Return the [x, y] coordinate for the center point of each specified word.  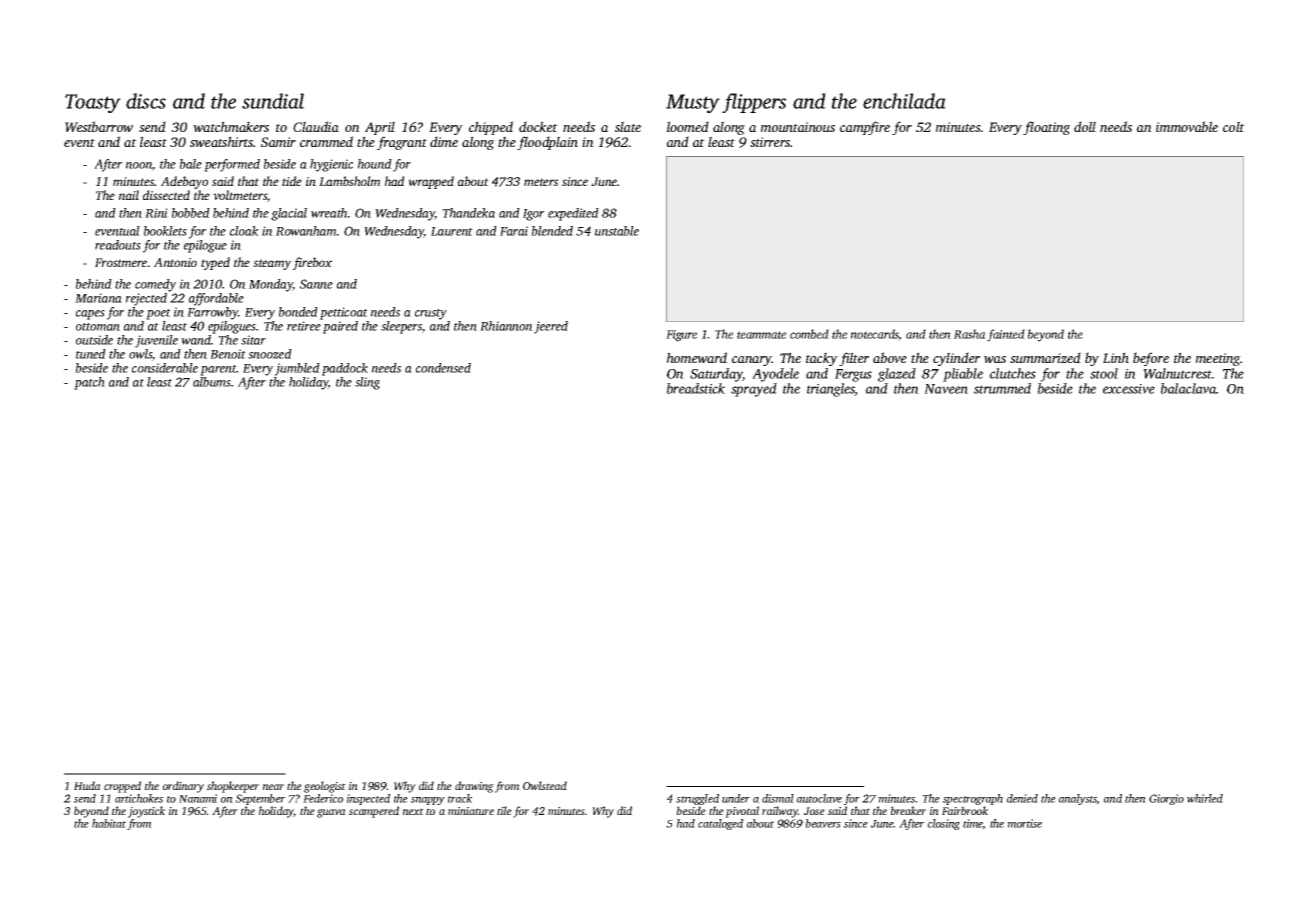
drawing [474, 787]
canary [752, 361]
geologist [325, 787]
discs [146, 101]
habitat [109, 823]
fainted [1006, 335]
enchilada [904, 101]
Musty [693, 103]
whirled [1205, 798]
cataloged [720, 824]
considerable [165, 368]
